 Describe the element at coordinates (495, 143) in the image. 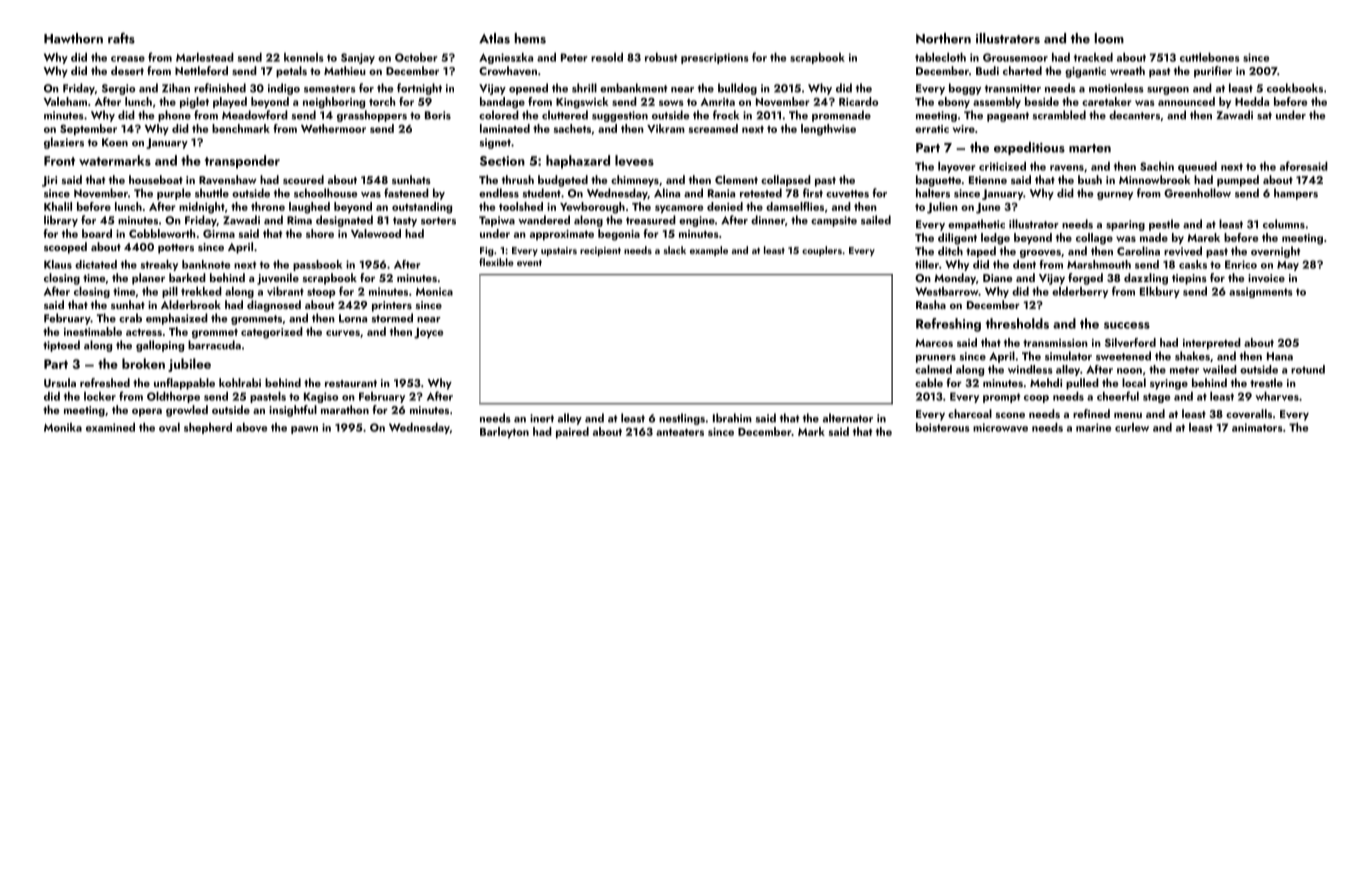

I see `signet` at that location.
